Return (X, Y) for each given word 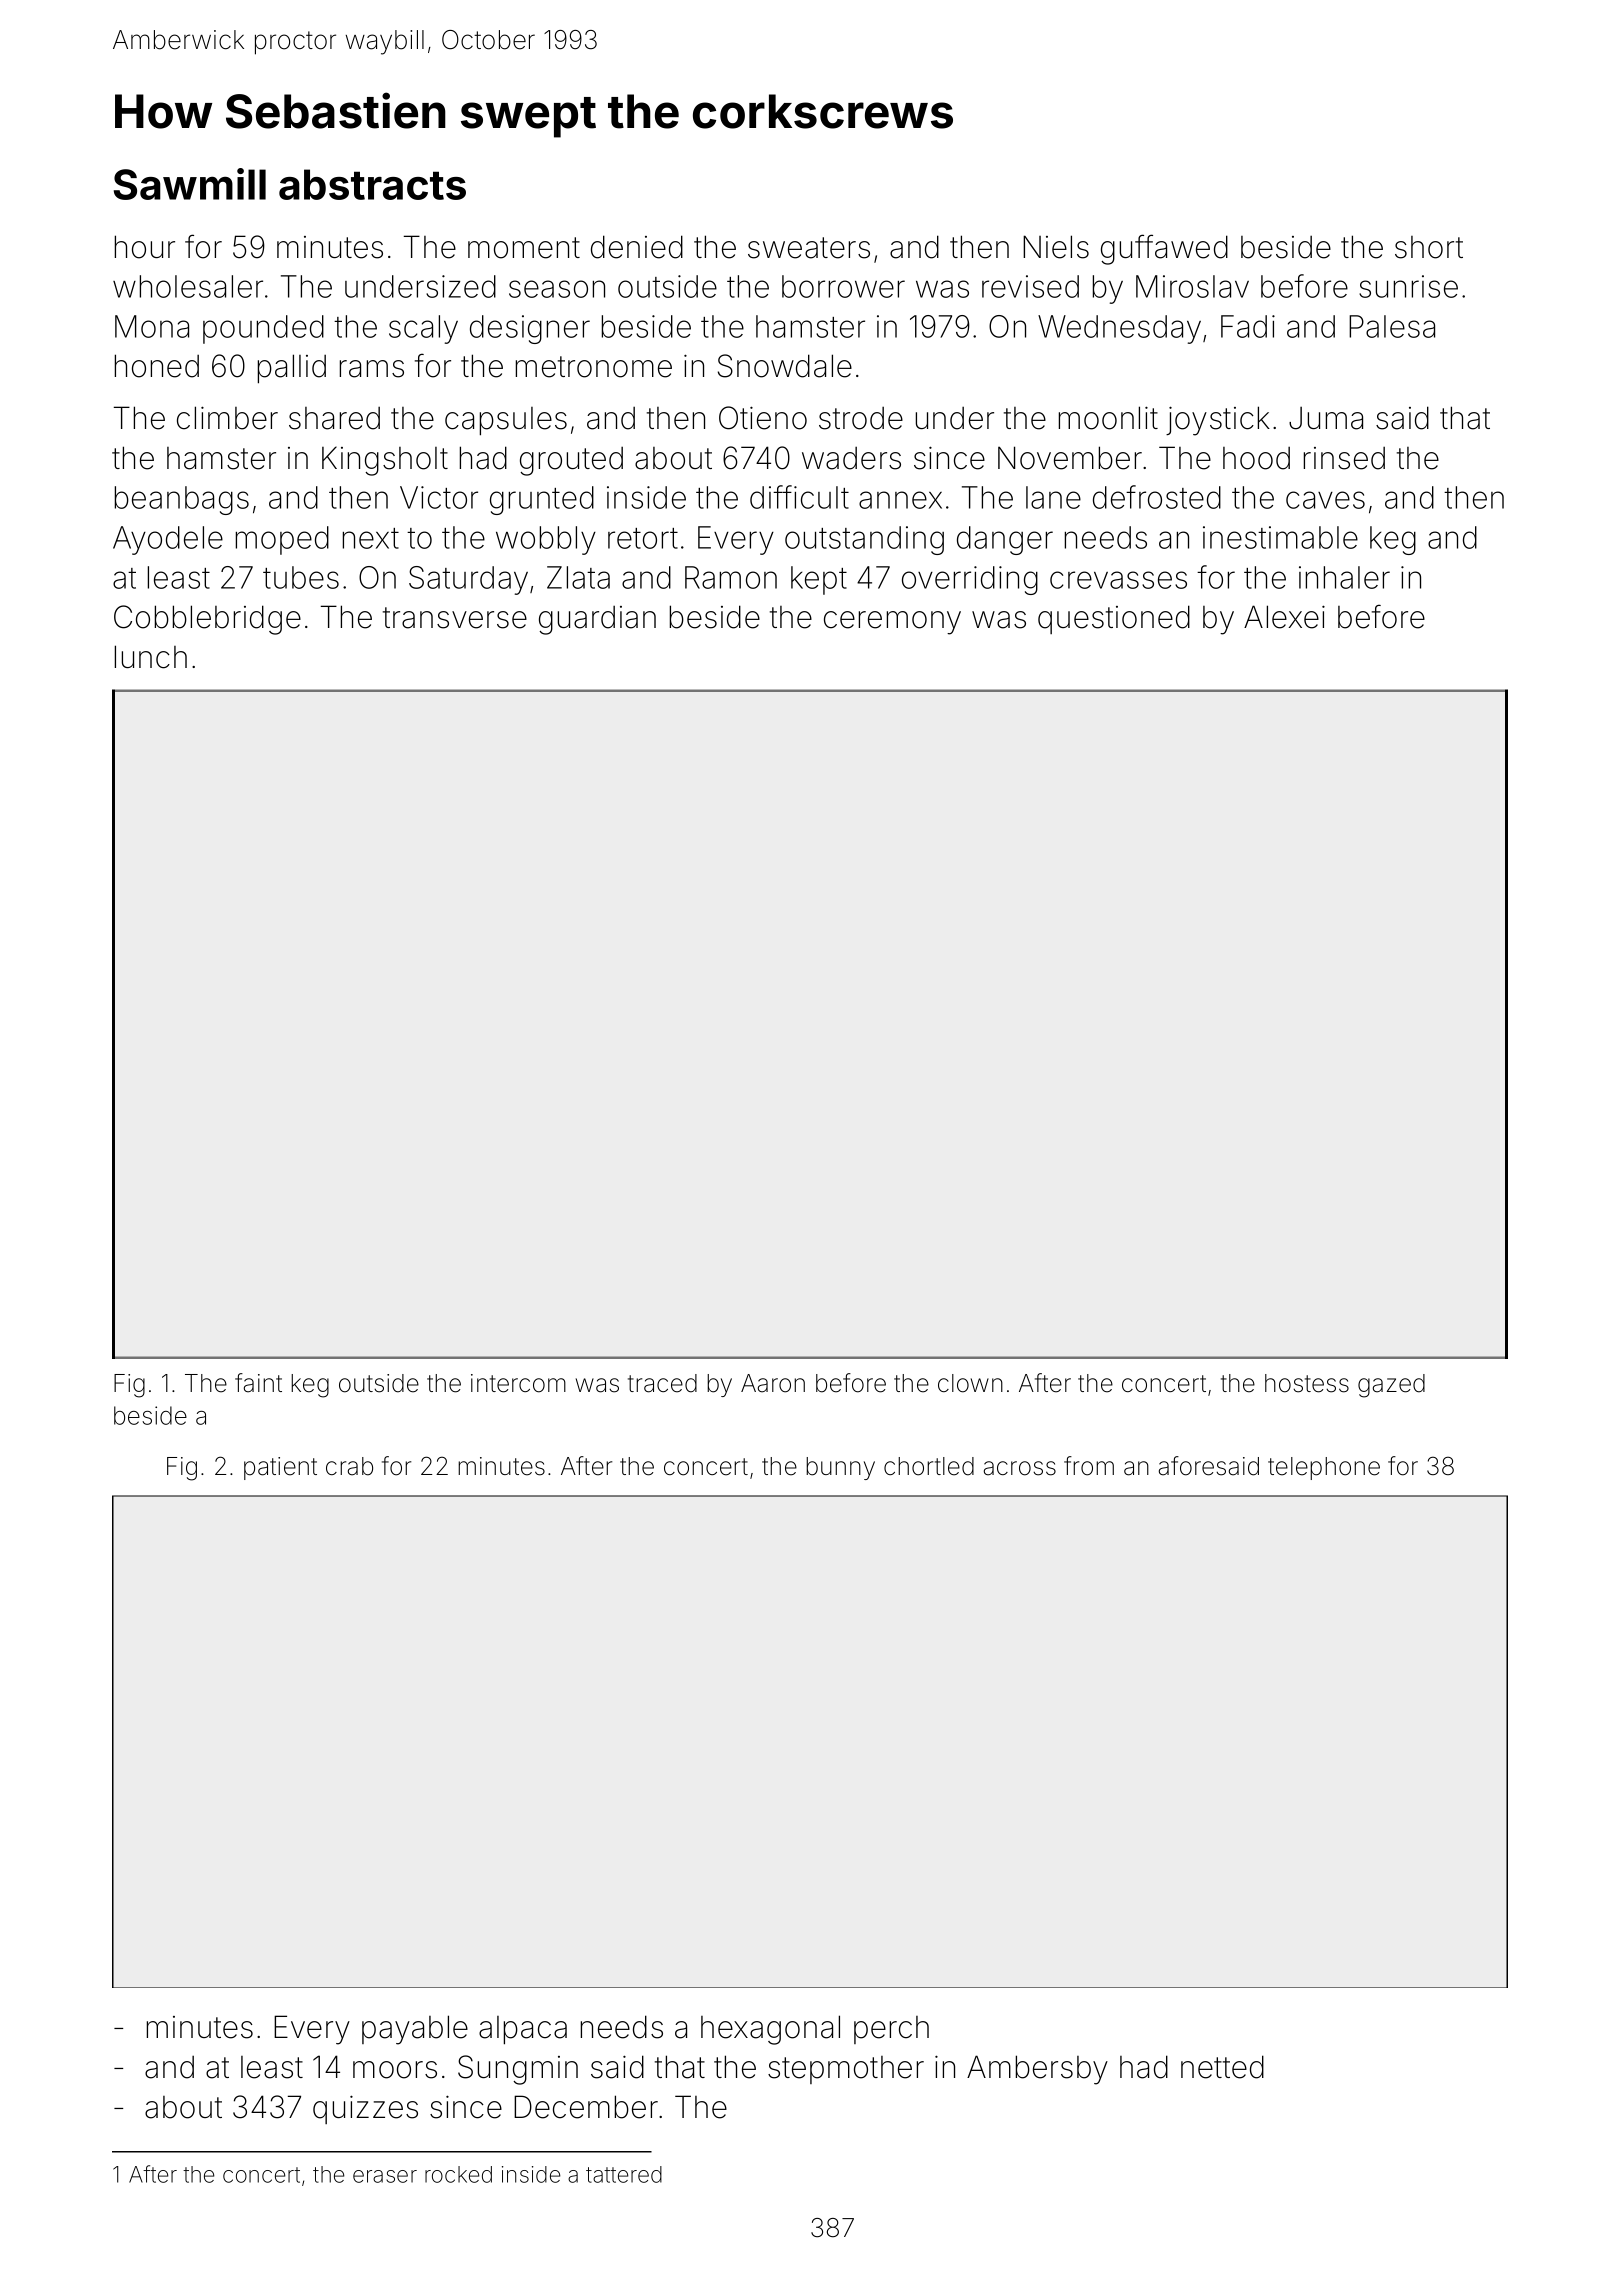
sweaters (809, 248)
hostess (1307, 1383)
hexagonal (770, 2030)
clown (970, 1383)
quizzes (365, 2109)
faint (258, 1383)
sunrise (1408, 286)
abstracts (372, 184)
